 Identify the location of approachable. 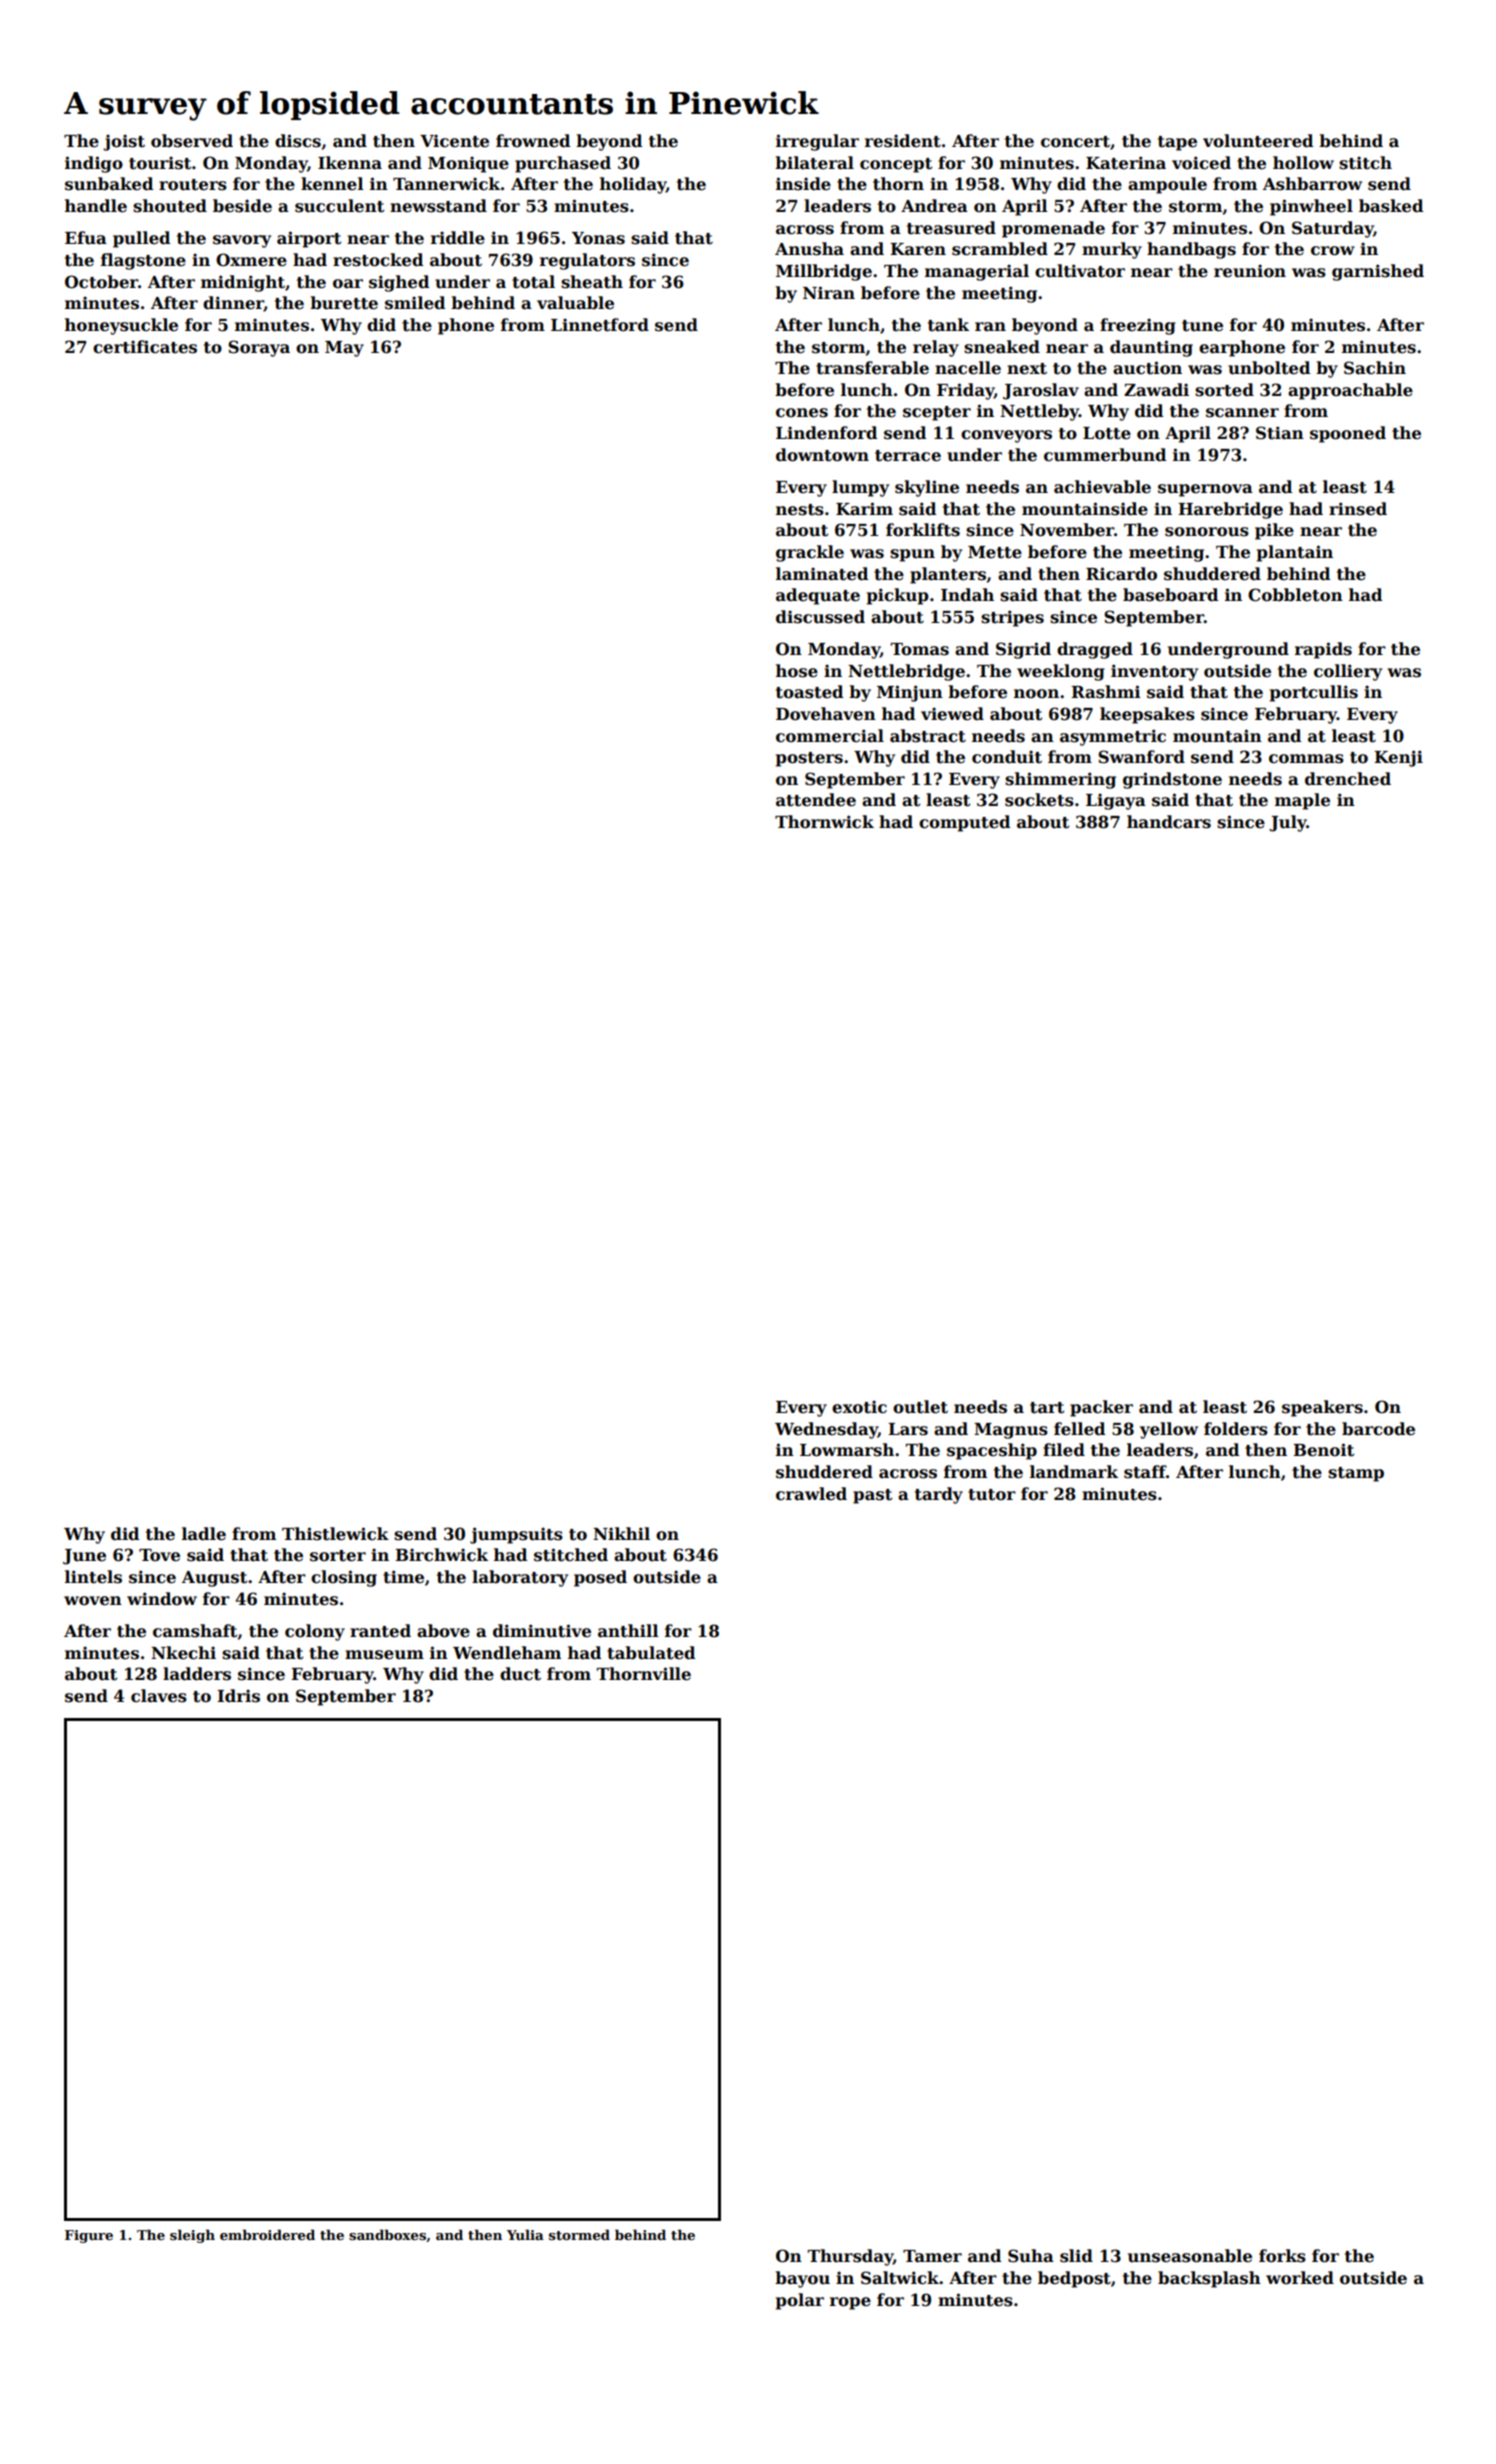
(1350, 391).
